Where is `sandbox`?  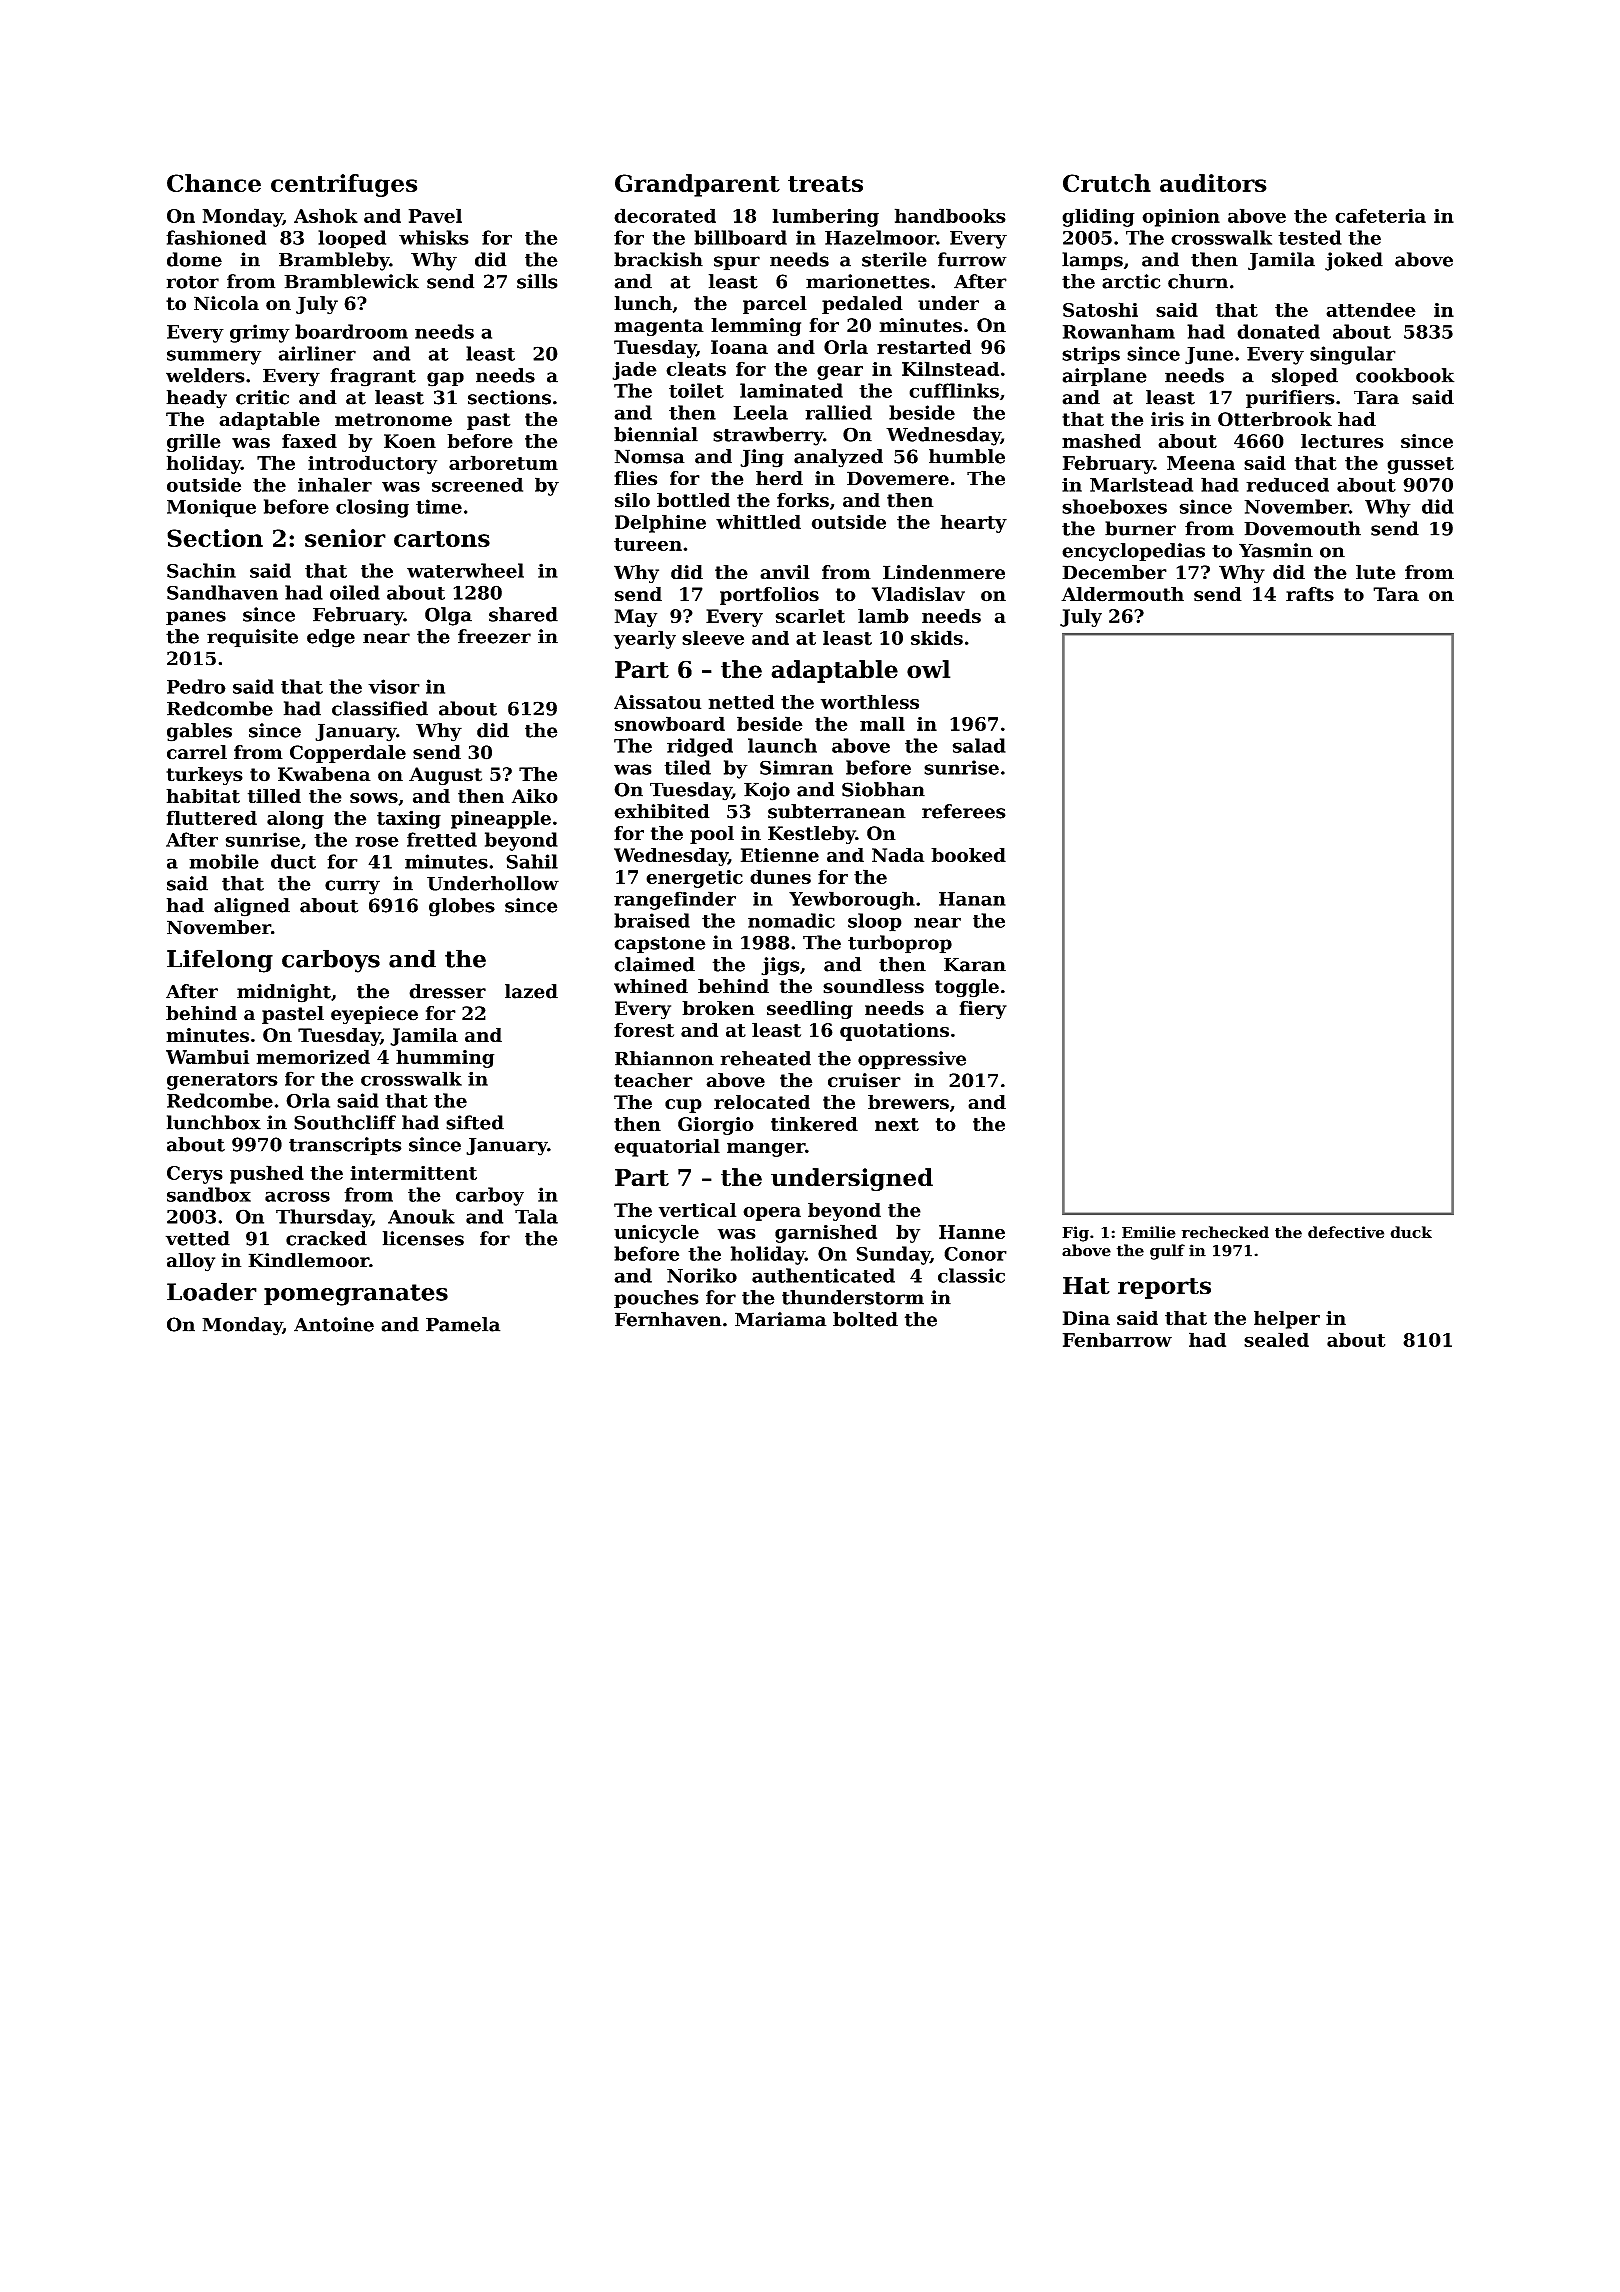 sandbox is located at coordinates (209, 1194).
